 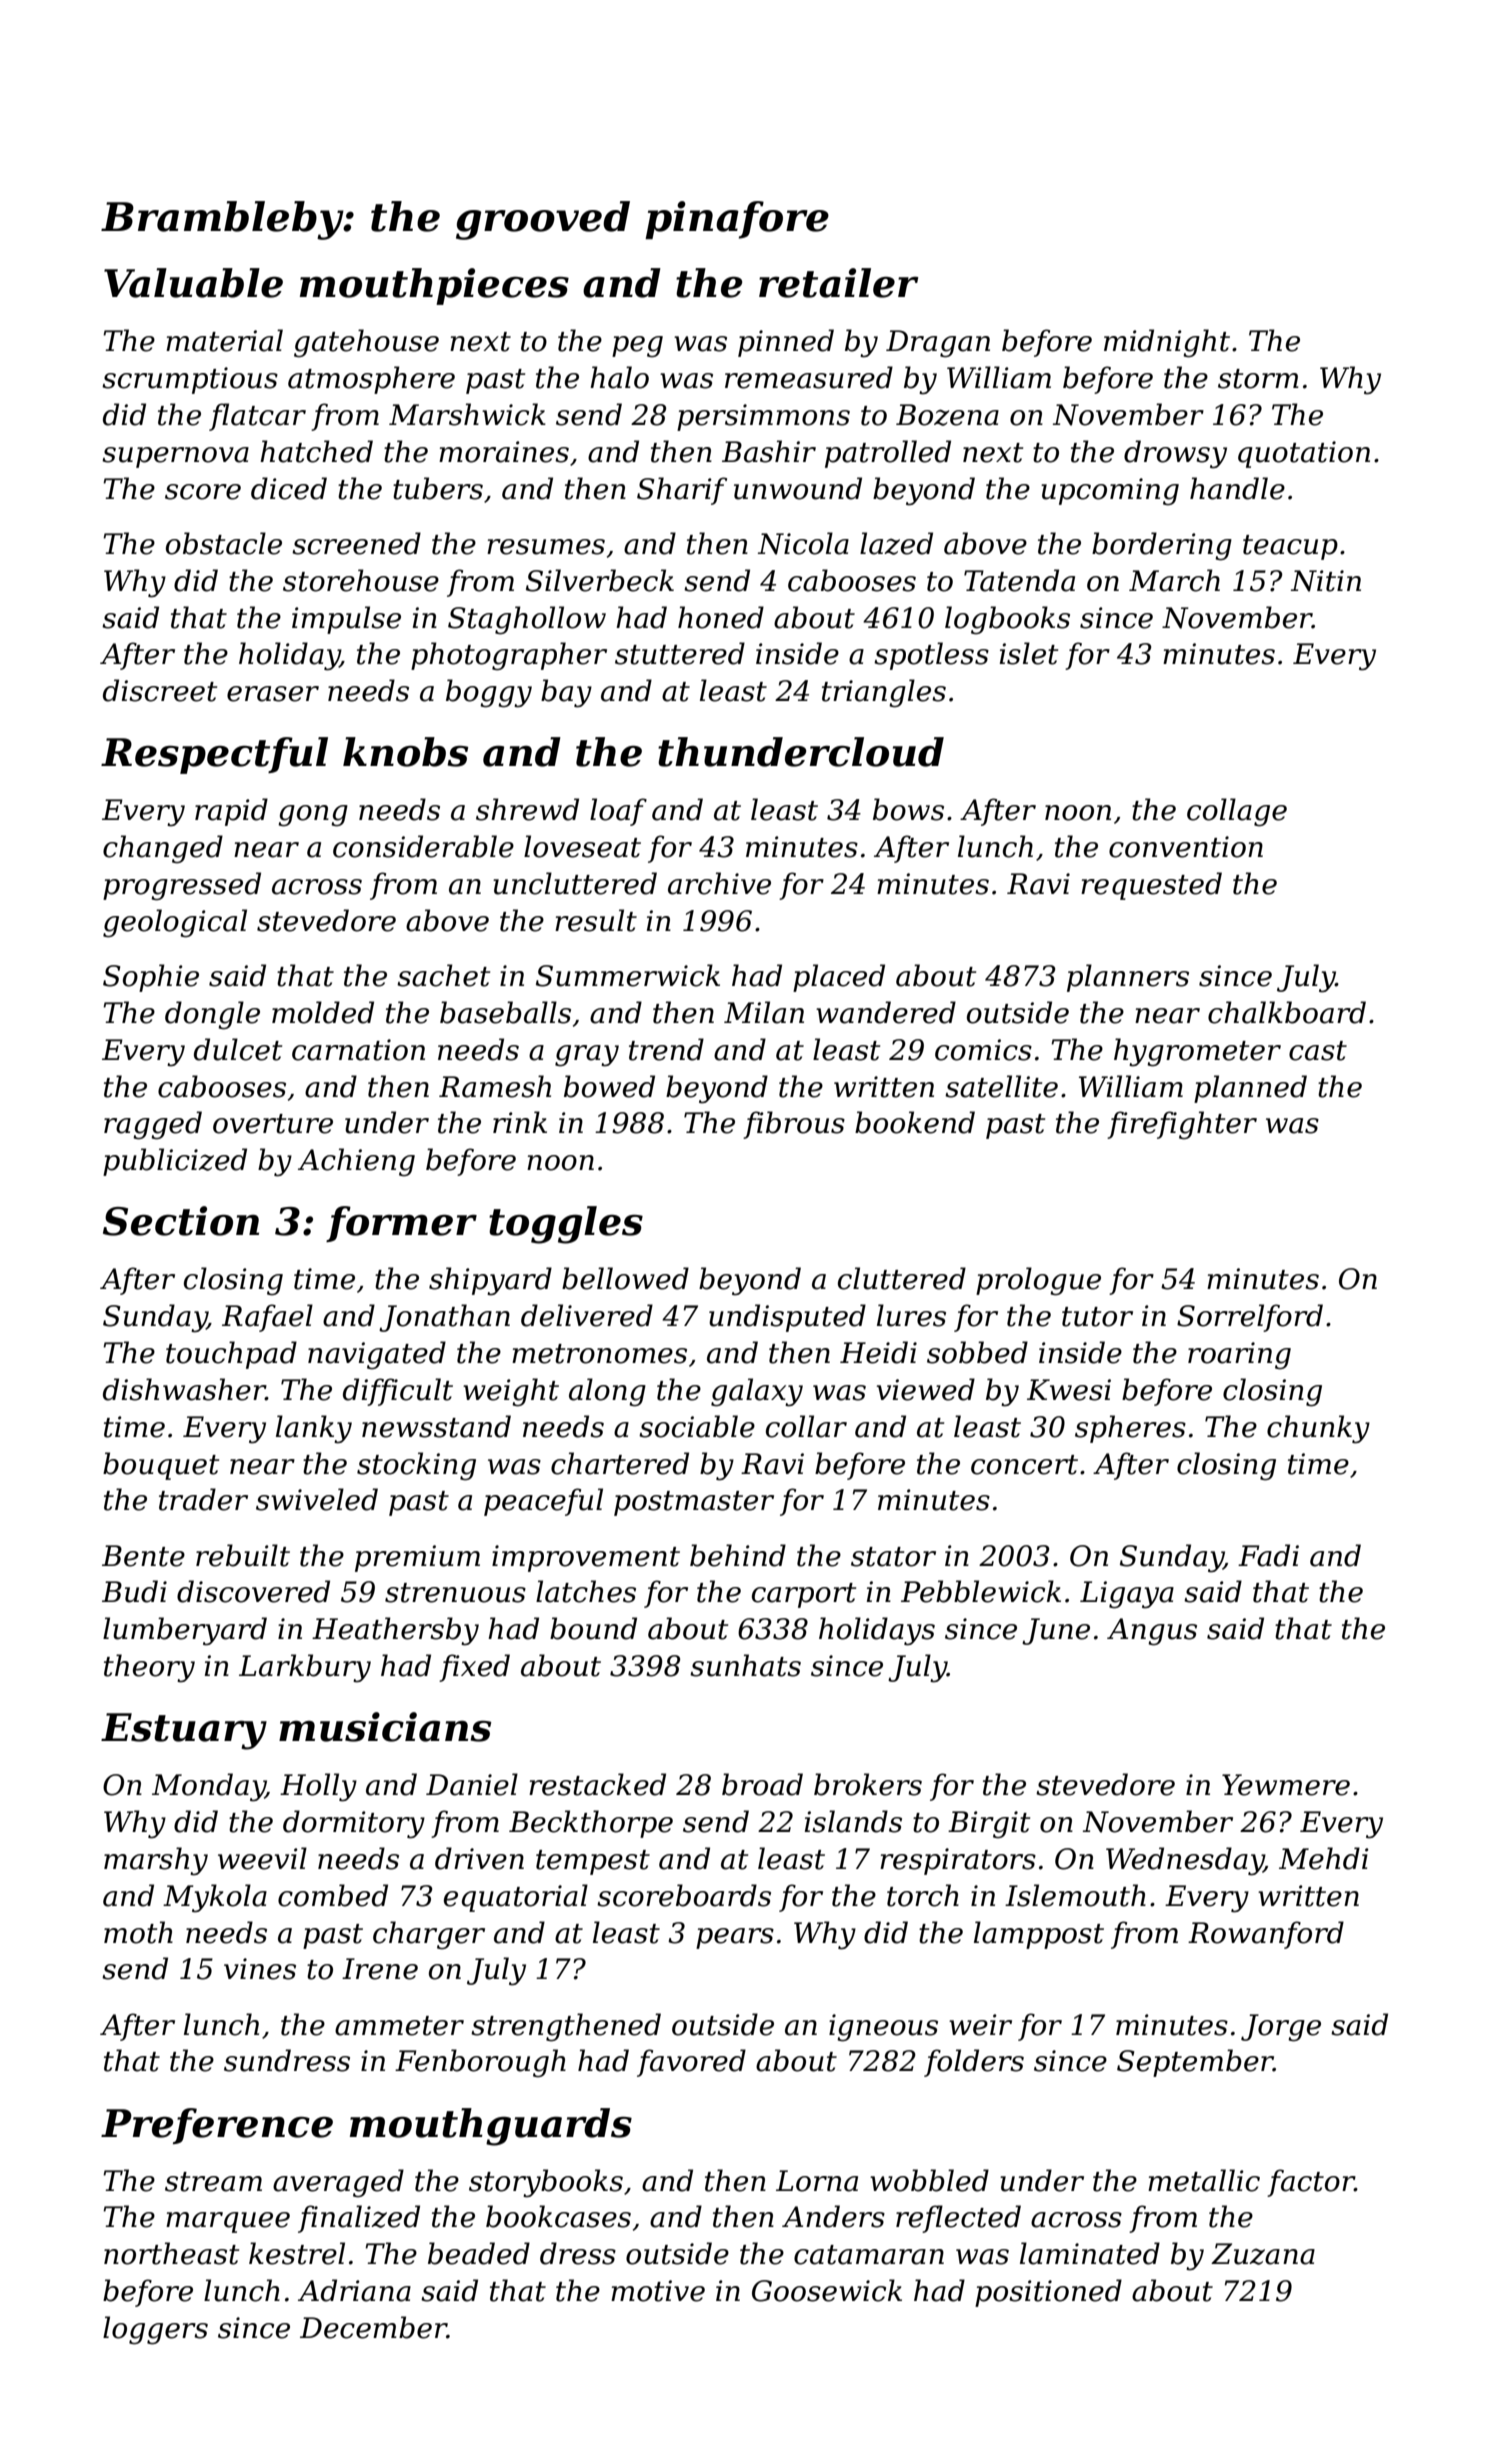 I want to click on Sorrelford, so click(x=1250, y=1318).
